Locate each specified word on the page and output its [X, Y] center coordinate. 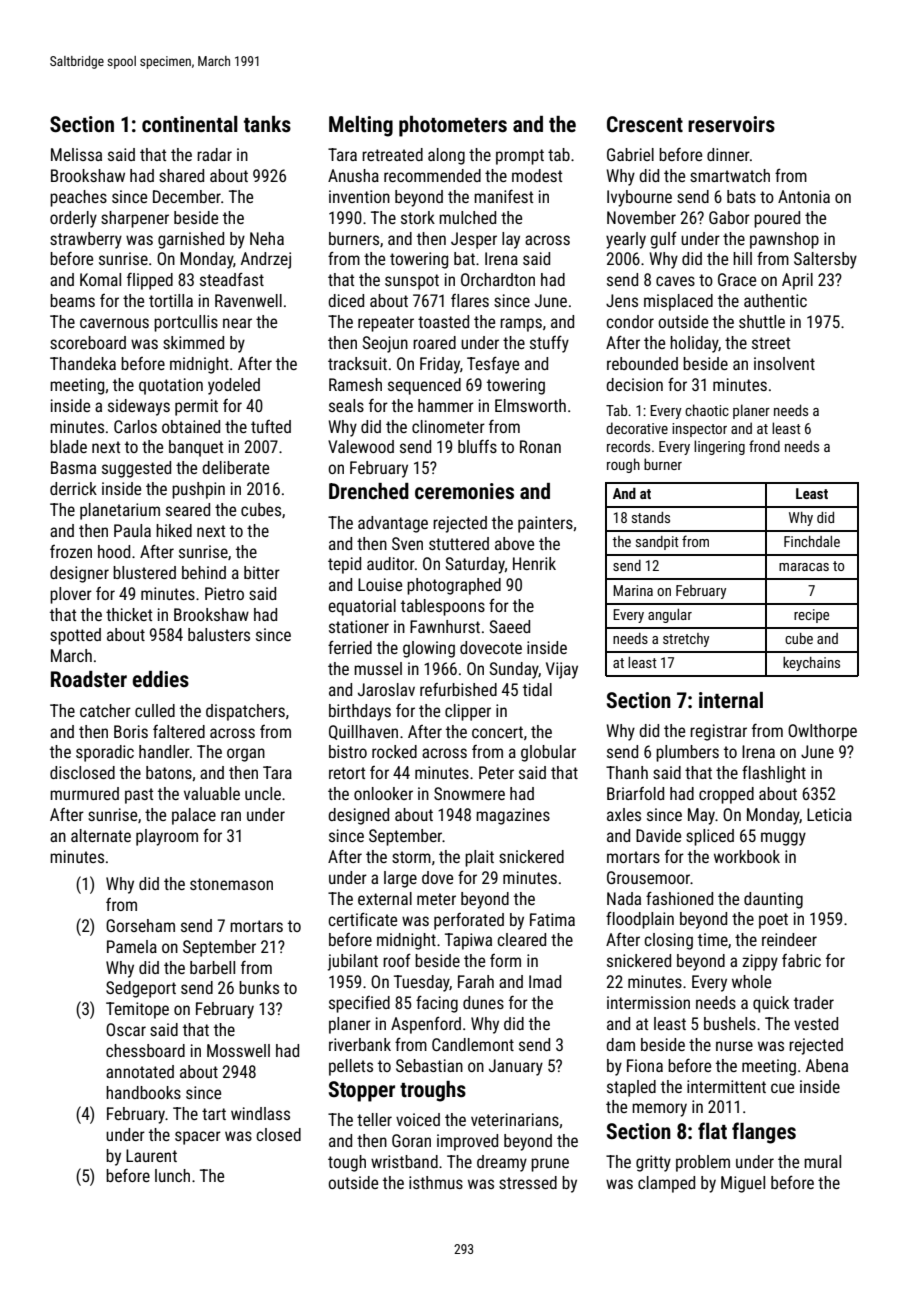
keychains [811, 664]
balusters [219, 634]
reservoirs [731, 124]
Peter [496, 772]
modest [537, 175]
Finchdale [812, 541]
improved [467, 1142]
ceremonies [464, 491]
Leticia [829, 814]
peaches [78, 198]
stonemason [231, 884]
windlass [260, 1113]
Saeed [510, 626]
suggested [136, 469]
